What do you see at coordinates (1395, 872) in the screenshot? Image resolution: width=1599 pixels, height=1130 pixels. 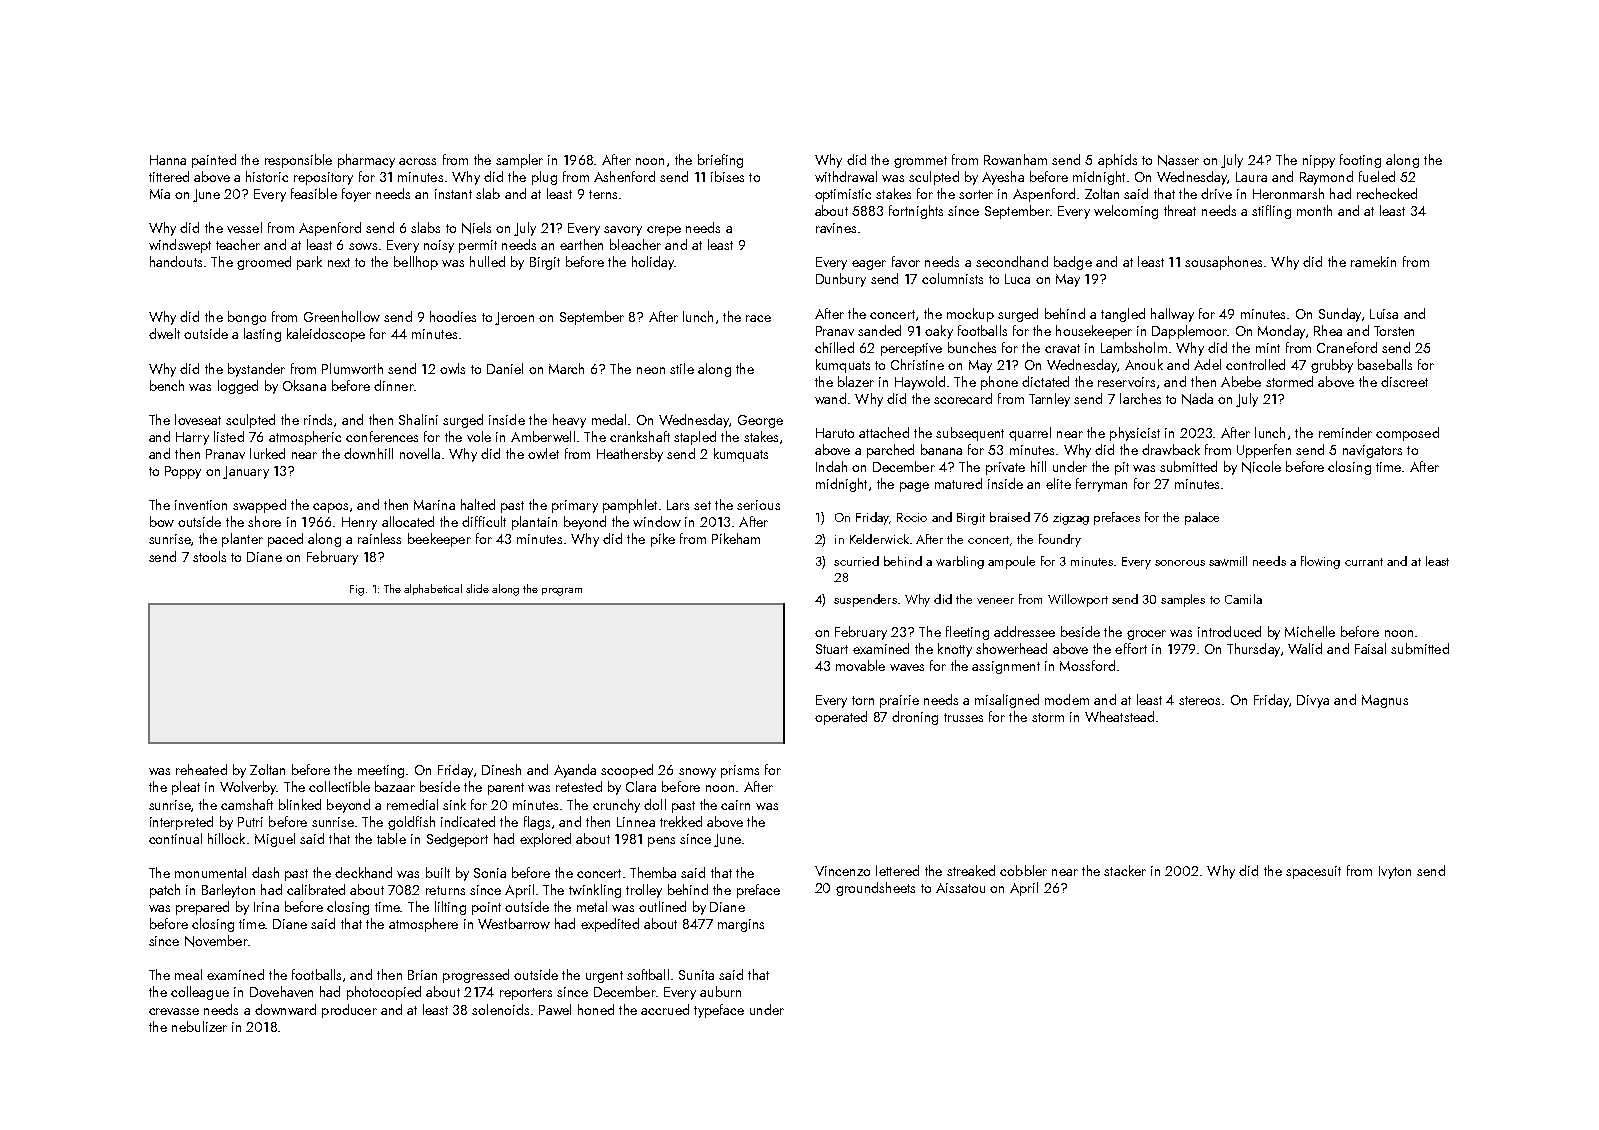 I see `Ivyton` at bounding box center [1395, 872].
